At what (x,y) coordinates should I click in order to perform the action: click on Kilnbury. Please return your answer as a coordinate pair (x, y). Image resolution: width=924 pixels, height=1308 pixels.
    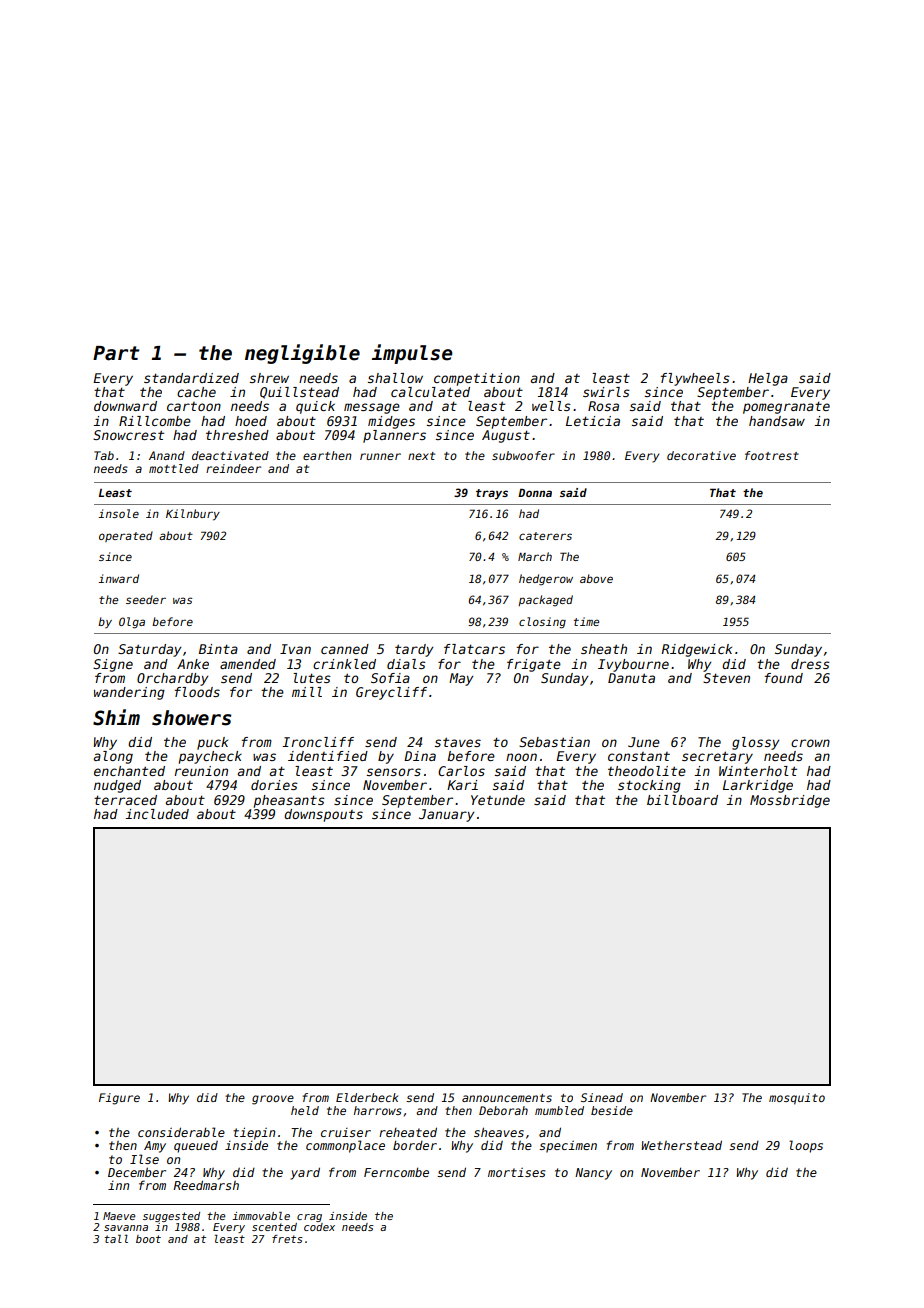
    Looking at the image, I should click on (193, 515).
